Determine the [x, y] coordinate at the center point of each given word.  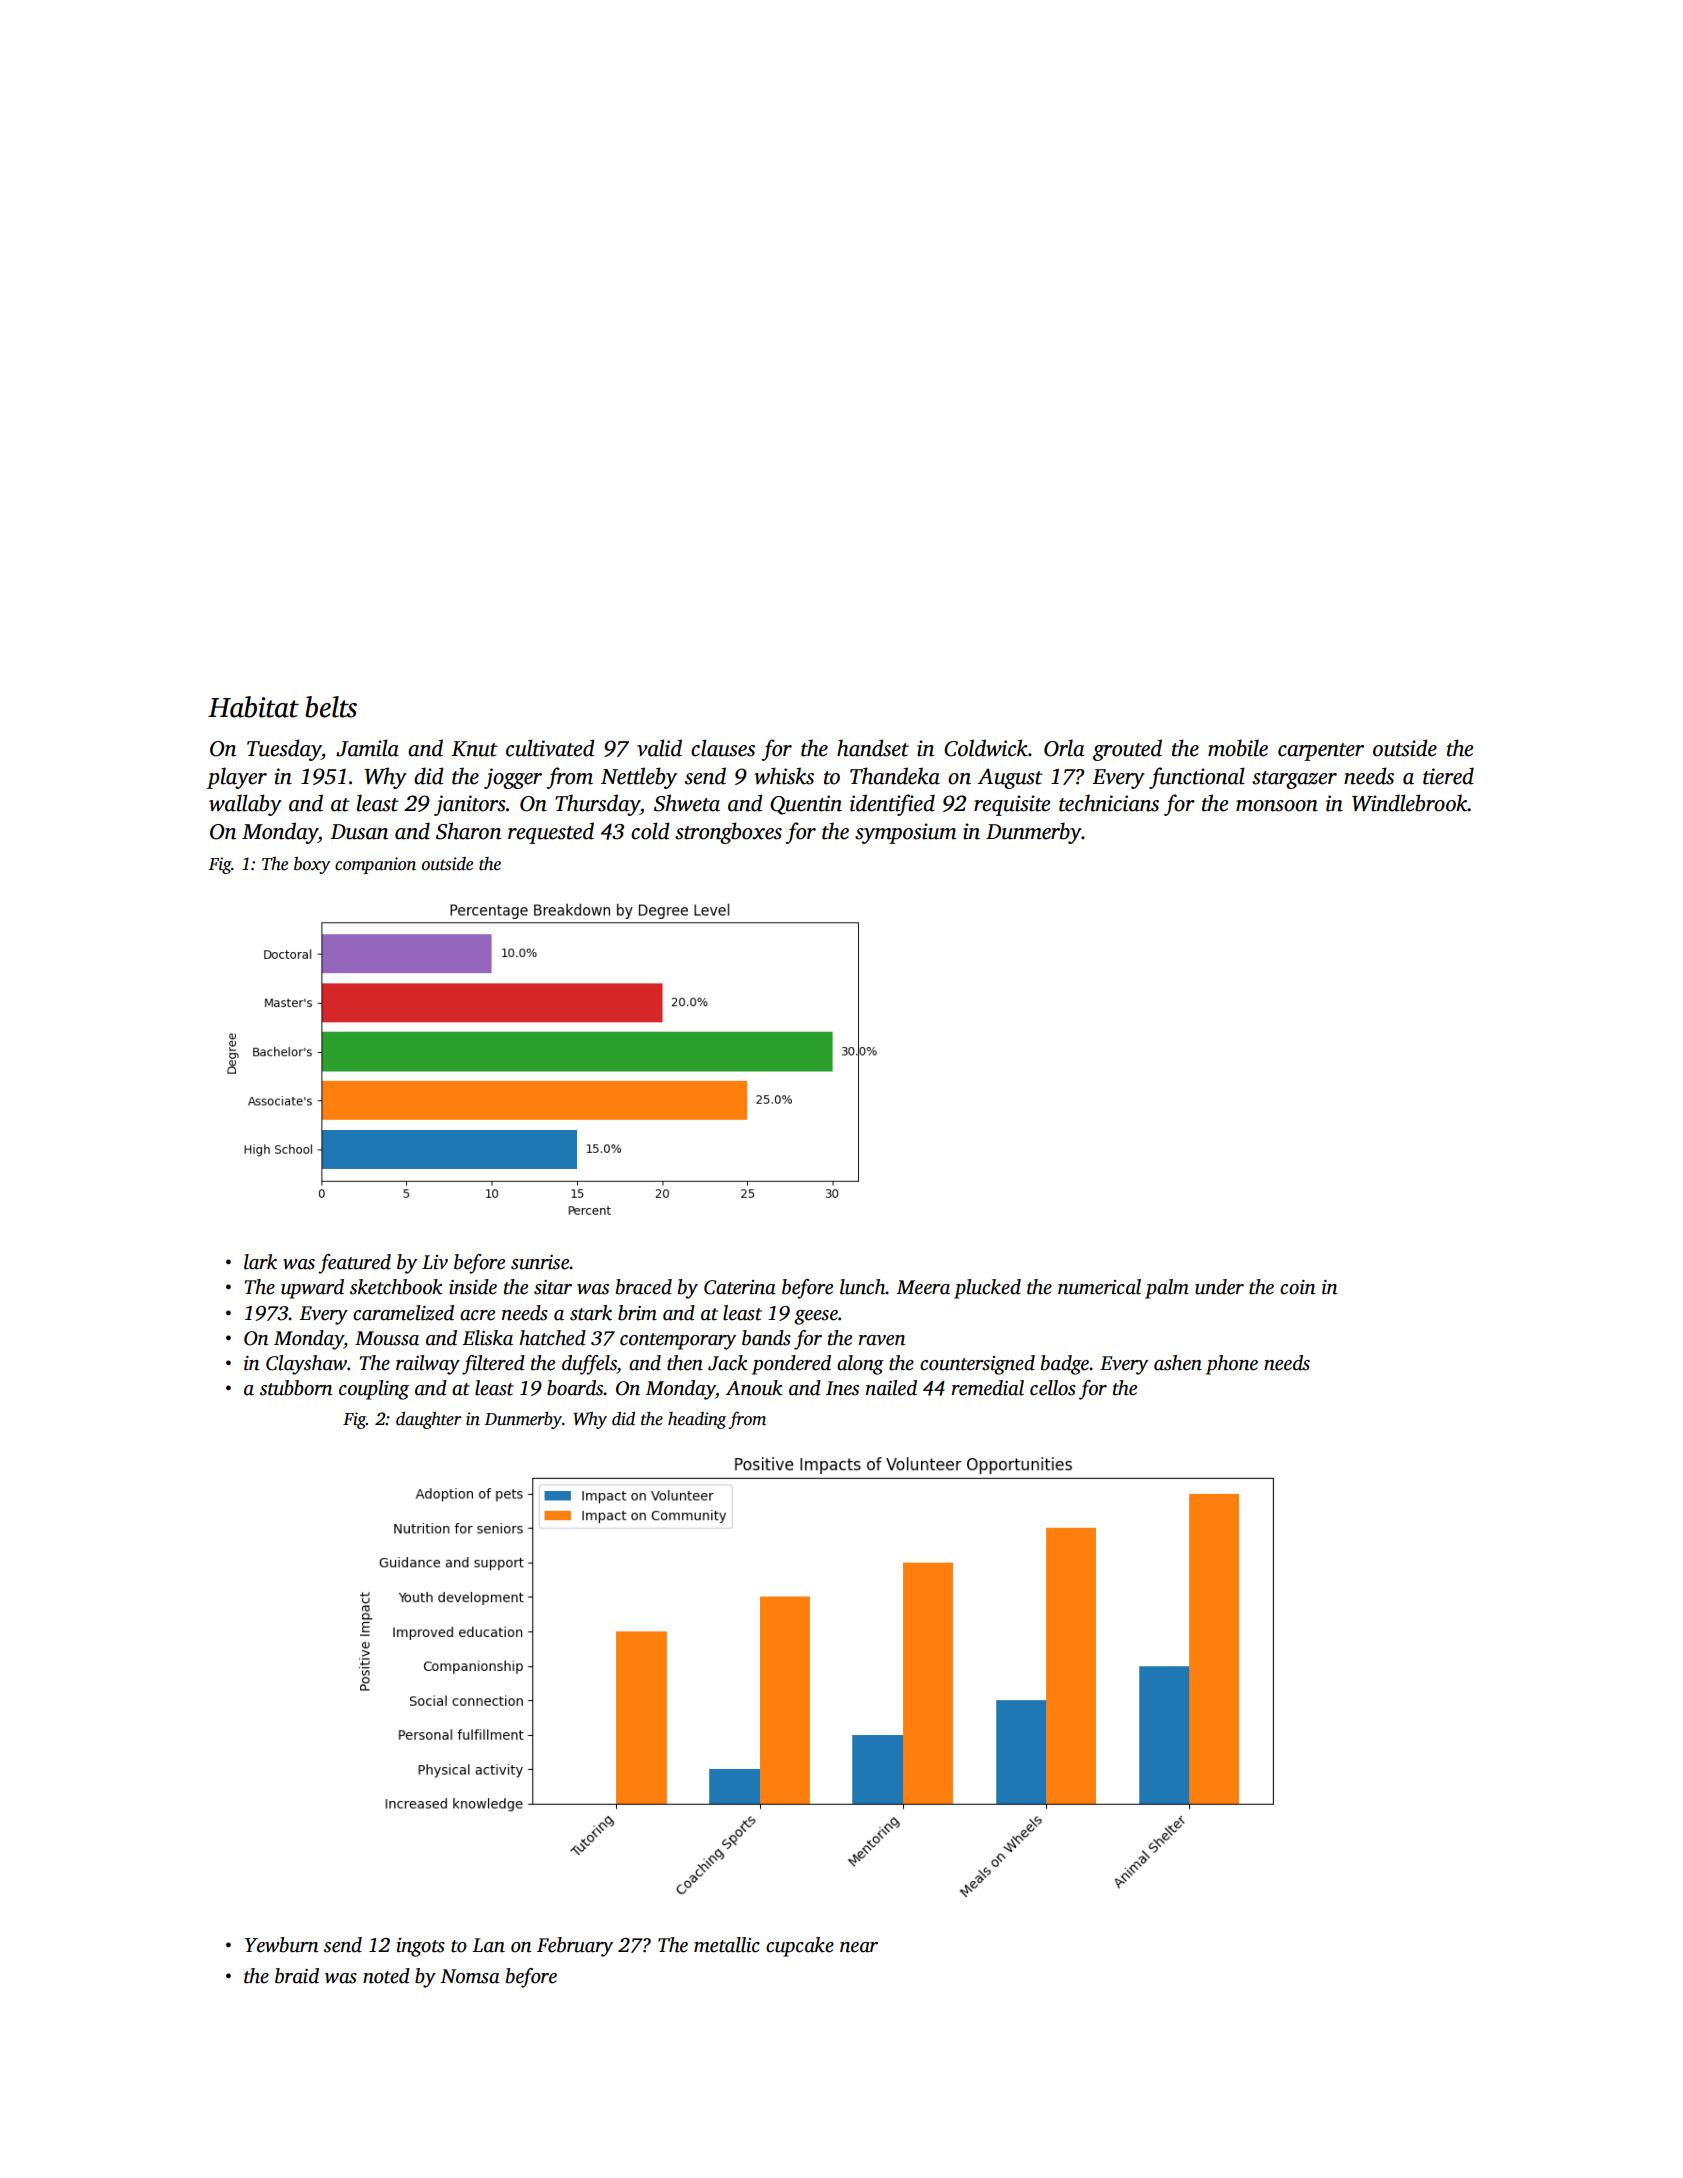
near [859, 1947]
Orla [1064, 748]
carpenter [1321, 752]
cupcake [800, 1947]
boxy [312, 865]
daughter [429, 1420]
